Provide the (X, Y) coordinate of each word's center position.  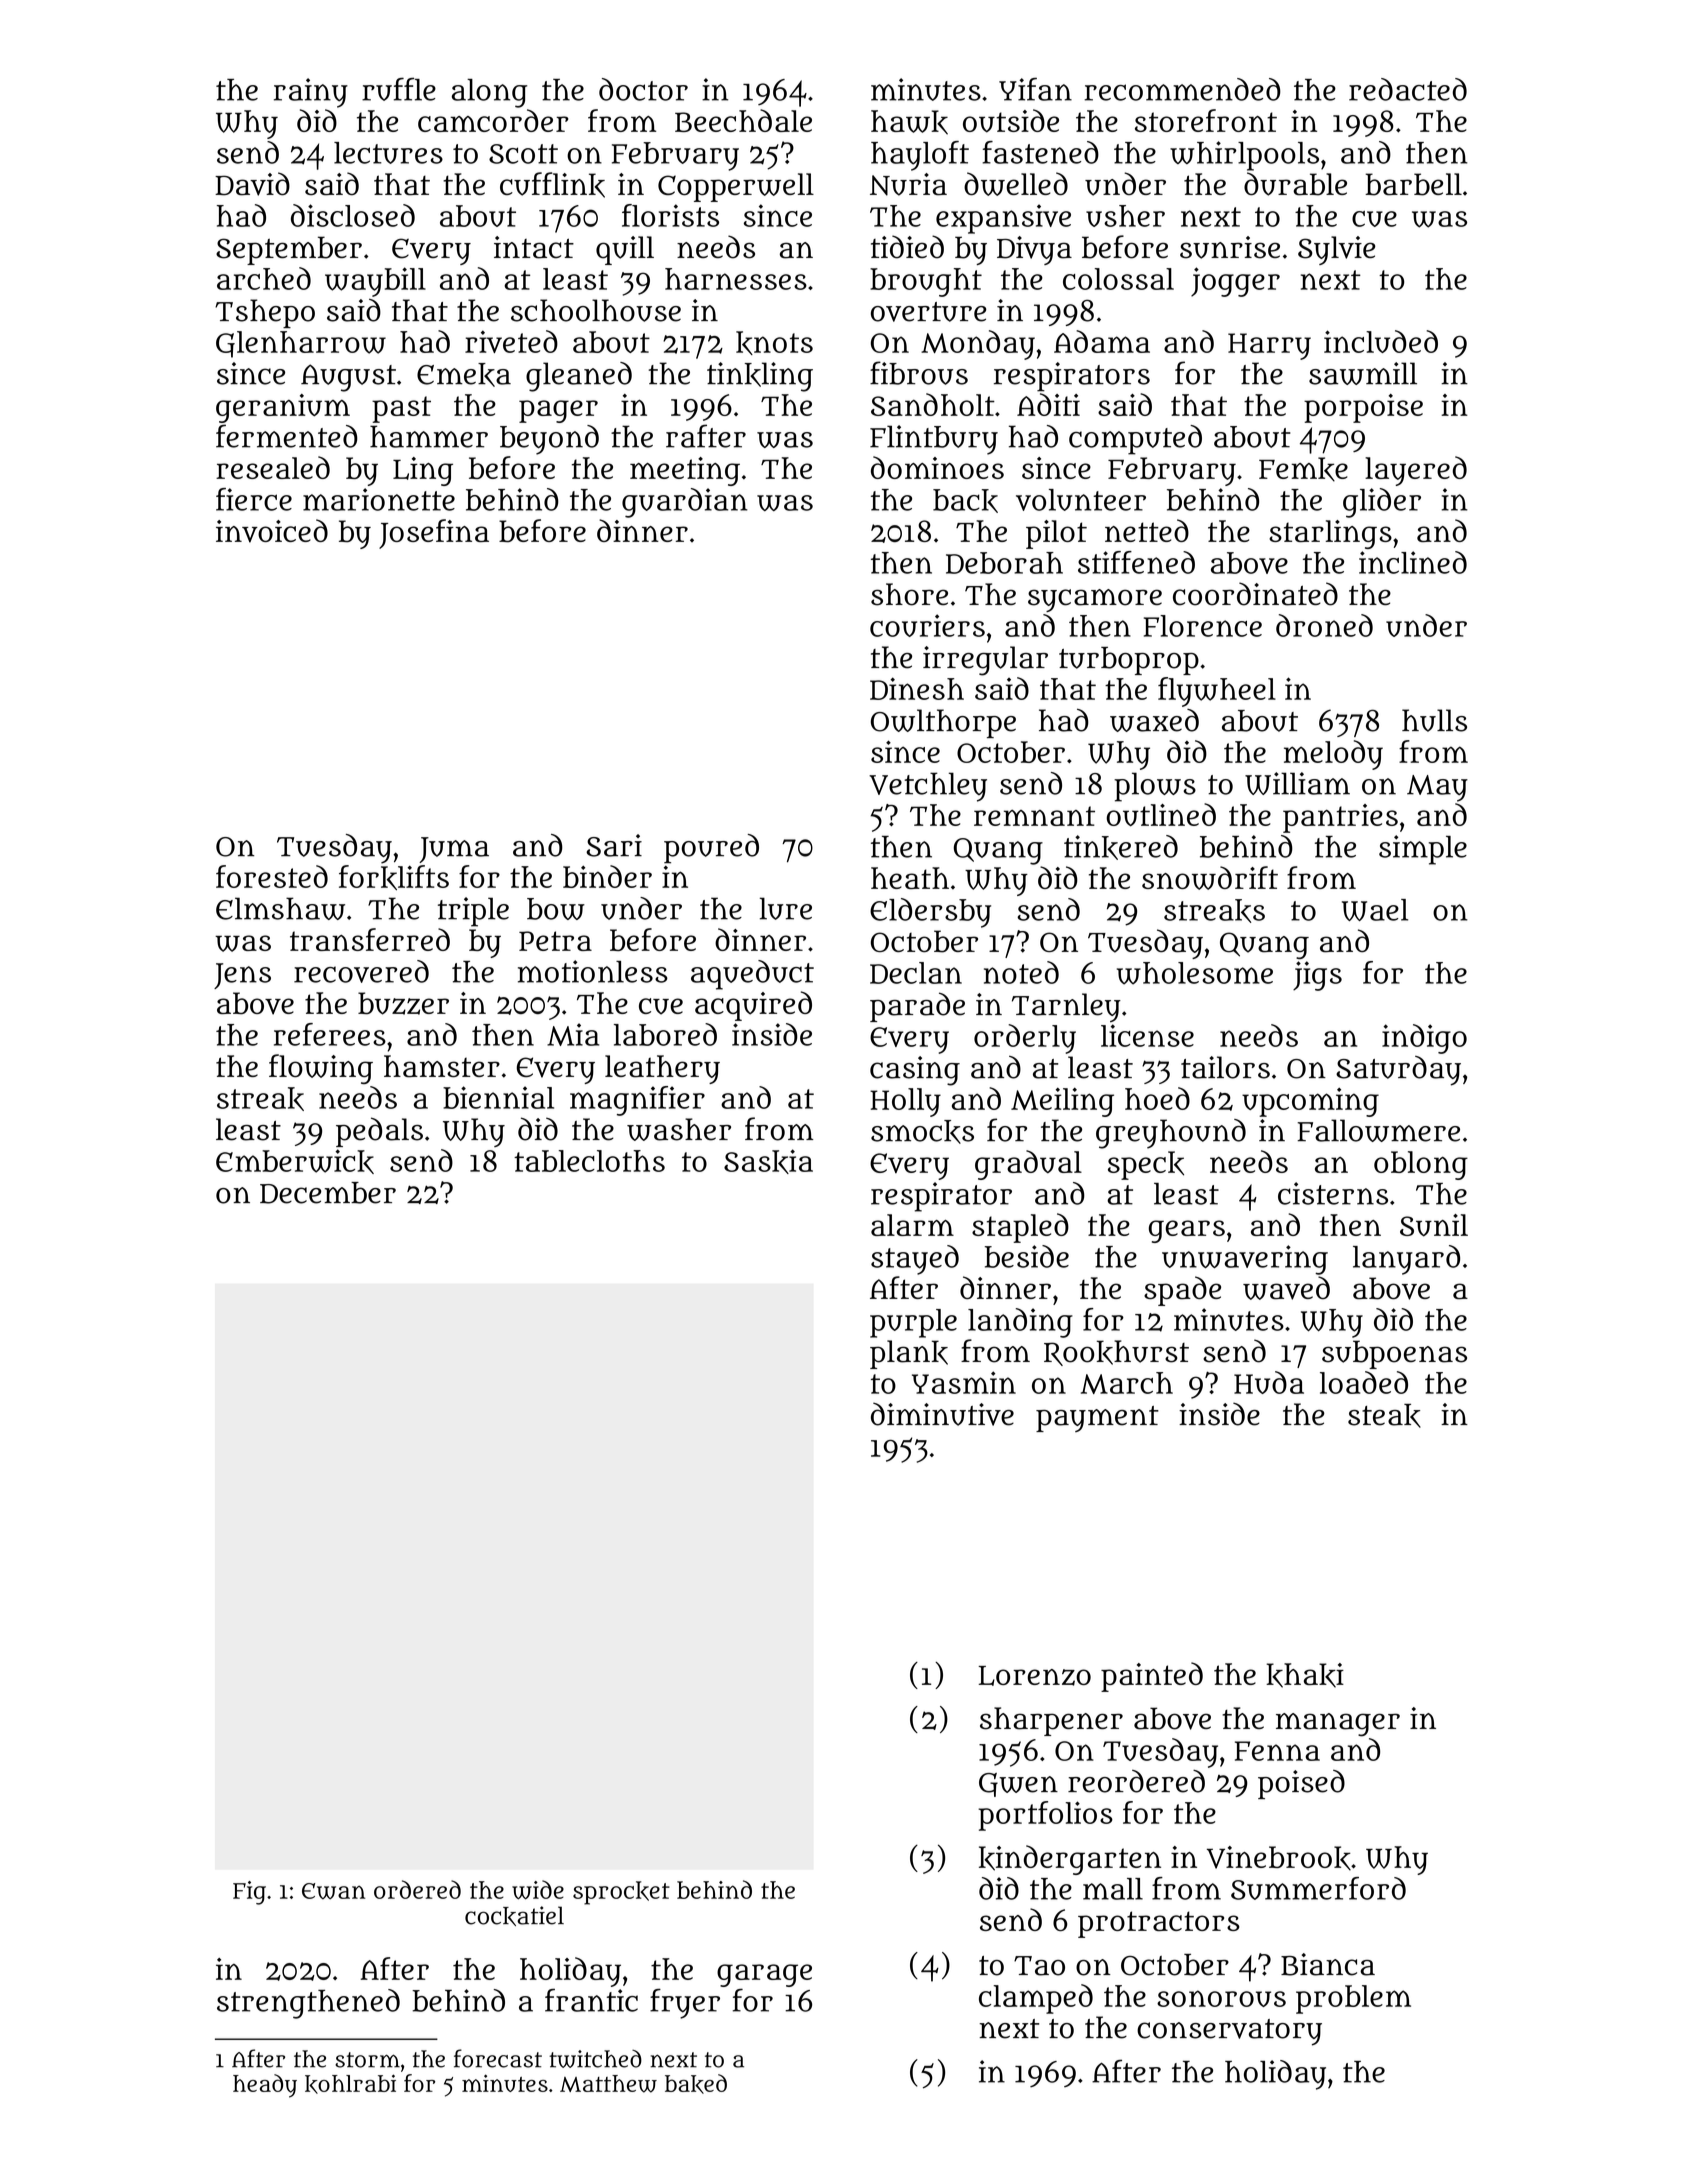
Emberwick (295, 1161)
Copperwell (736, 187)
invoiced (272, 531)
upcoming (1310, 1102)
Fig (249, 1893)
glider (1382, 503)
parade (917, 1007)
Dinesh (917, 688)
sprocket (621, 1893)
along (489, 93)
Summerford (1318, 1888)
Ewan (333, 1891)
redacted (1408, 89)
